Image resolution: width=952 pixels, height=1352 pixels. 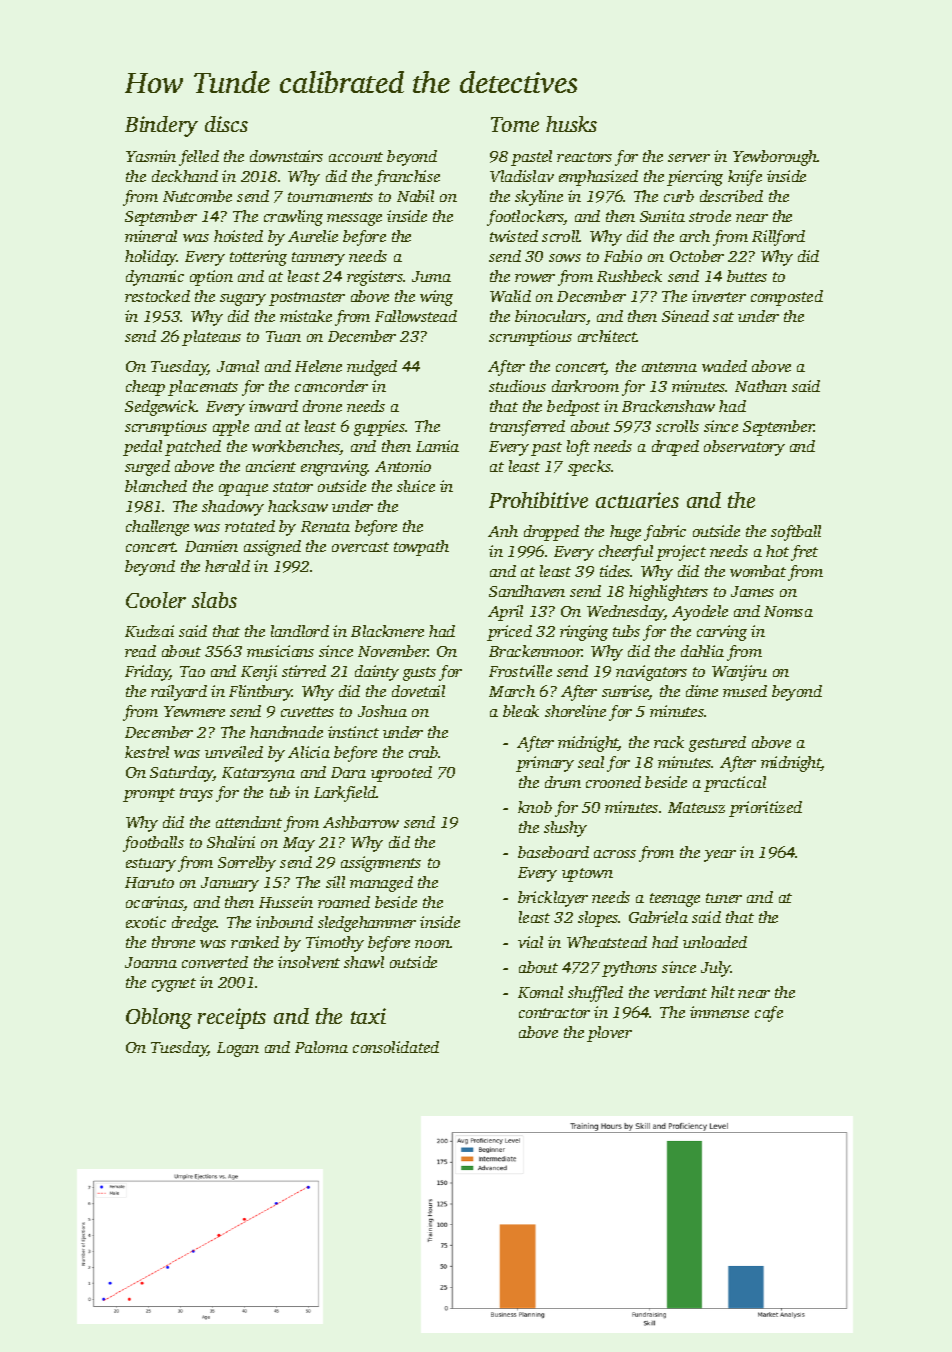 I want to click on Tome, so click(x=515, y=124).
